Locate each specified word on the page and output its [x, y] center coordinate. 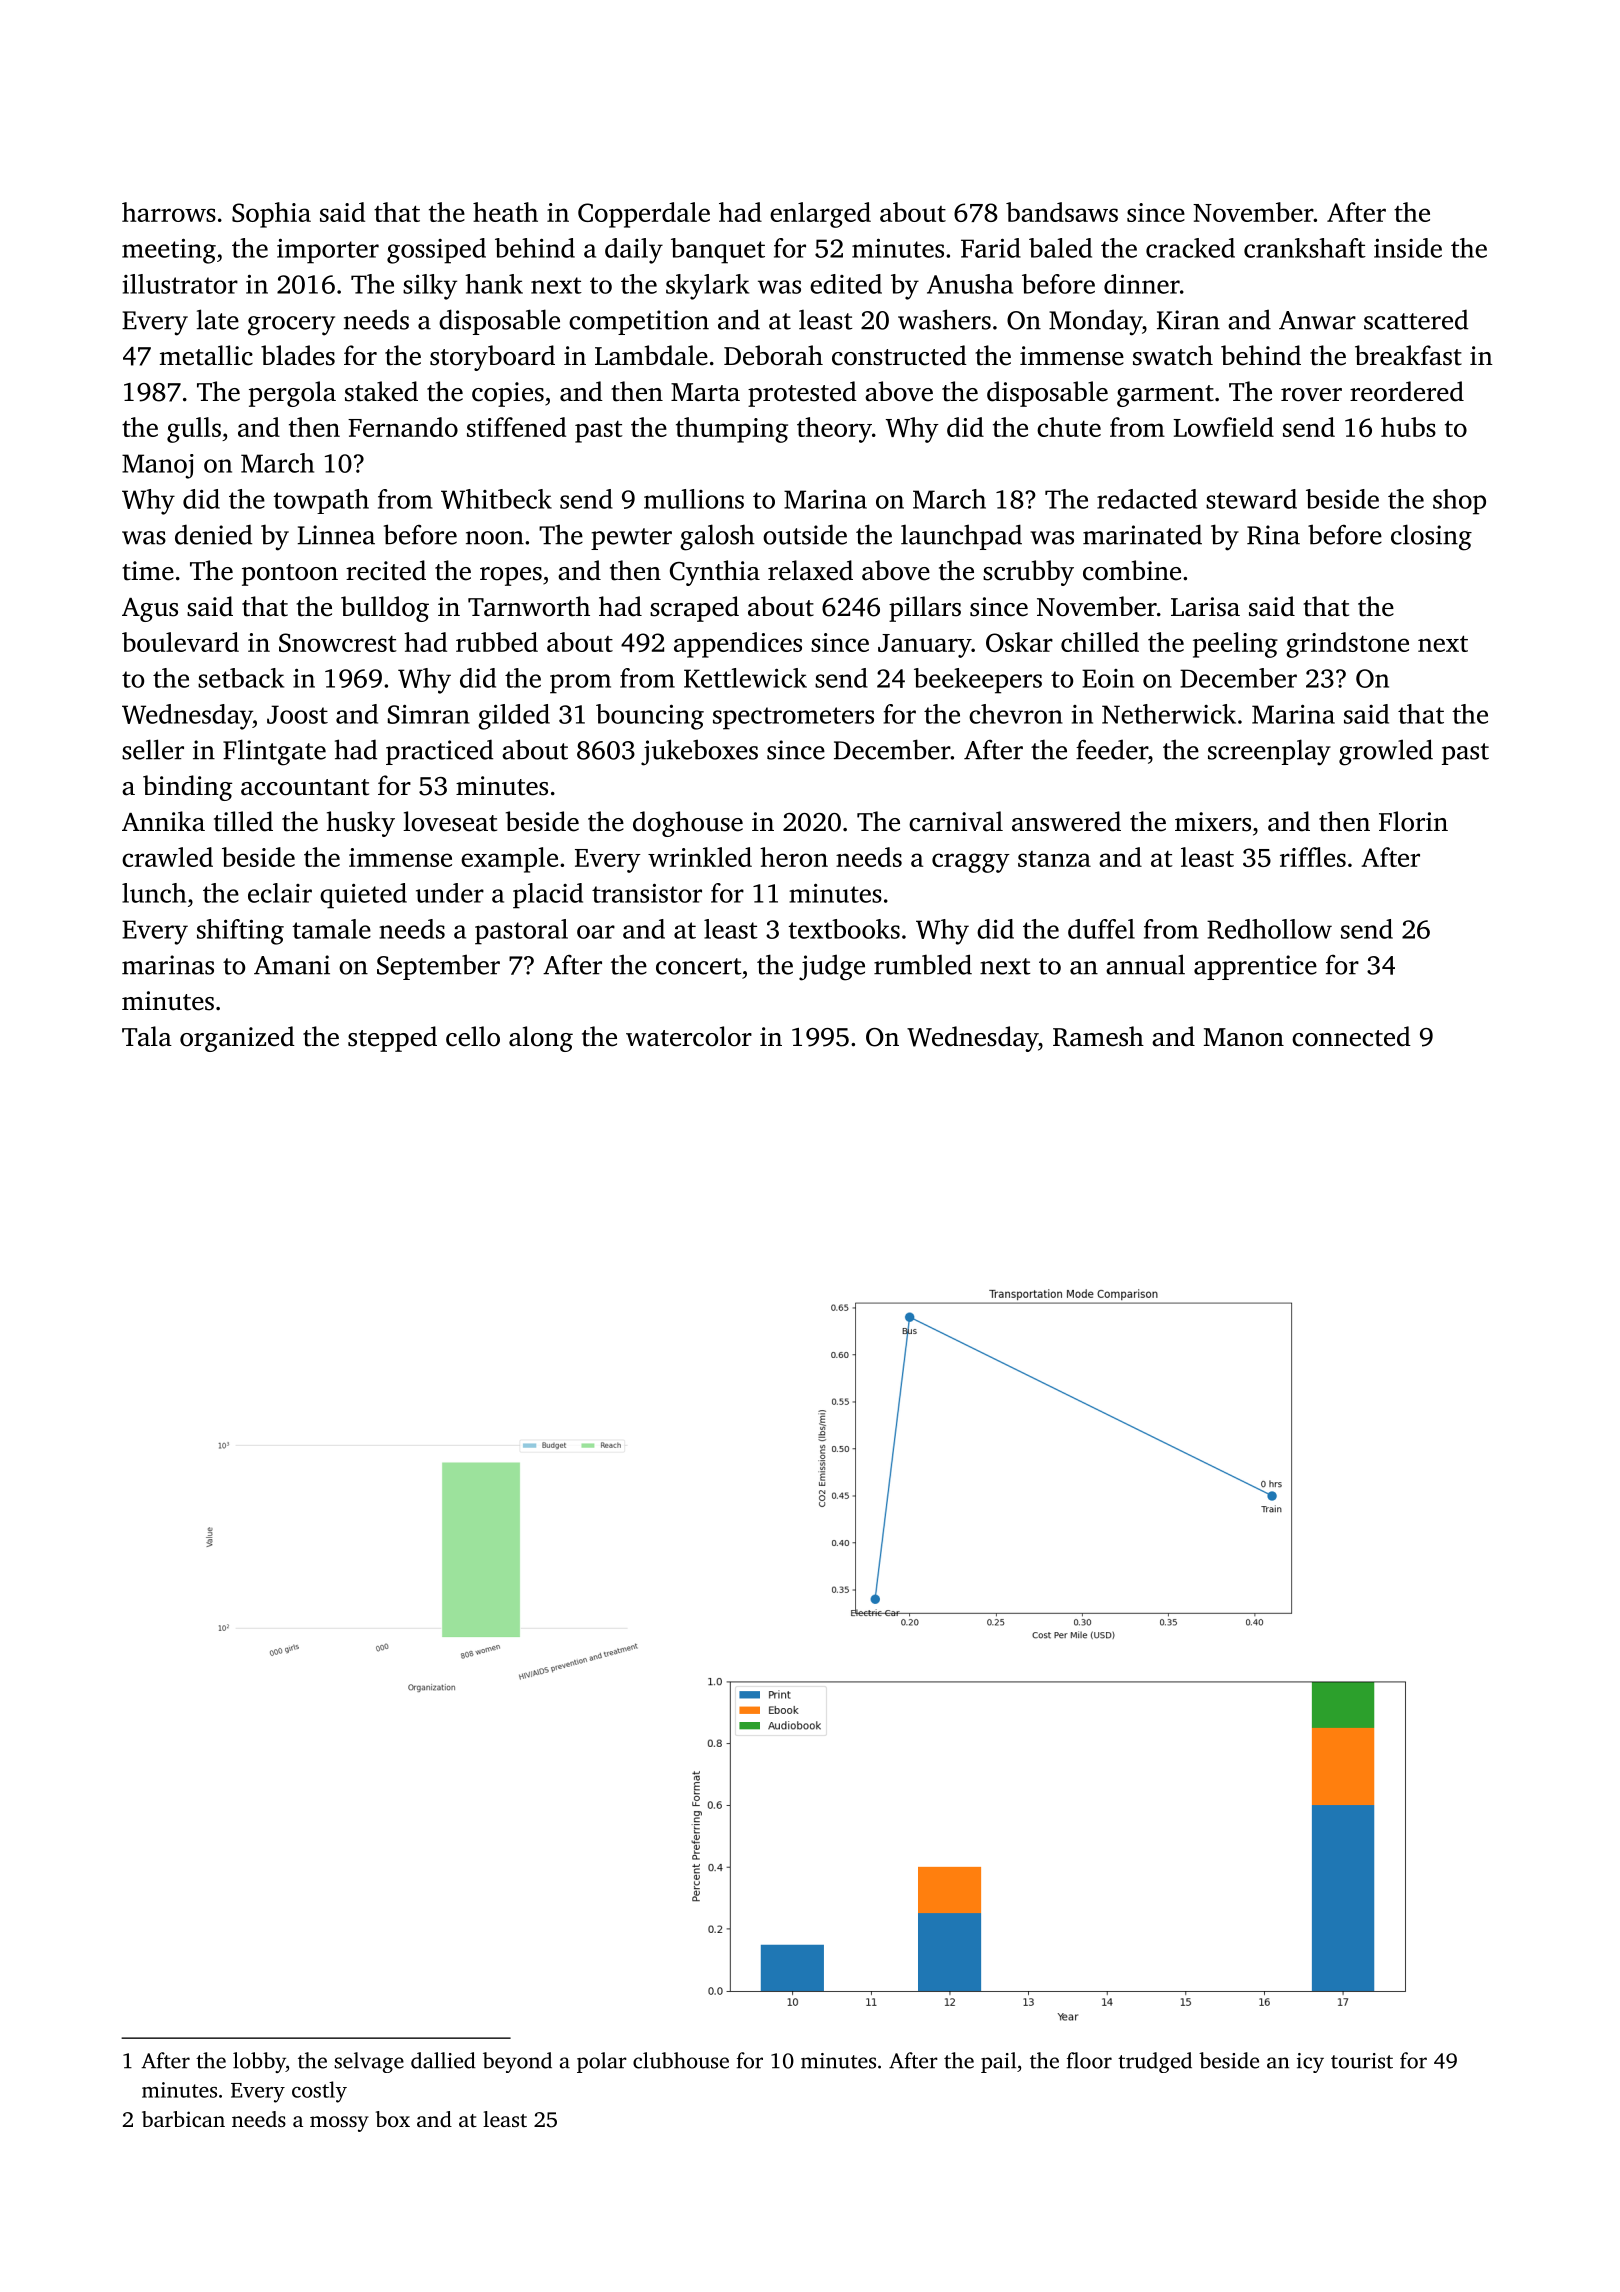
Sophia [271, 215]
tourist [1362, 2061]
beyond [517, 2062]
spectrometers [793, 718]
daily [634, 251]
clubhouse [681, 2060]
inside [1408, 248]
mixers [1213, 822]
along [541, 1039]
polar [602, 2062]
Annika [163, 821]
